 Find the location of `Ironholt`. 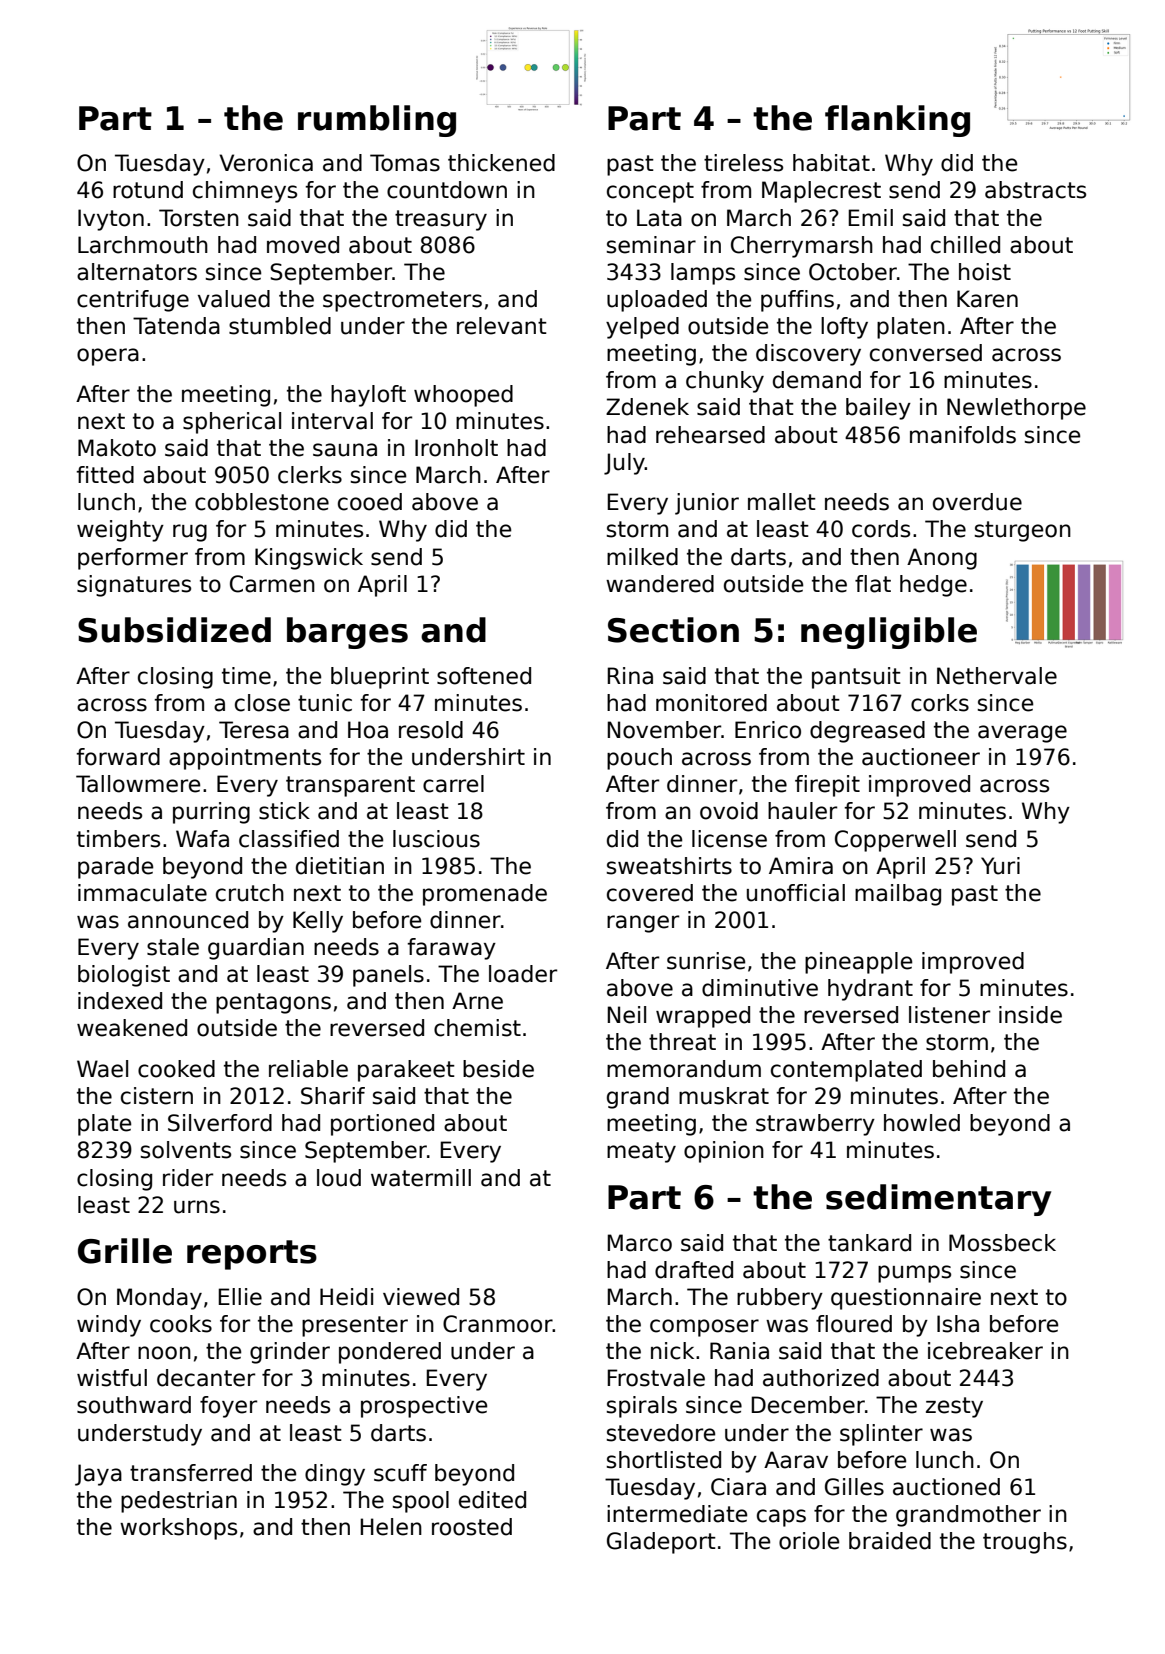

Ironholt is located at coordinates (456, 448).
